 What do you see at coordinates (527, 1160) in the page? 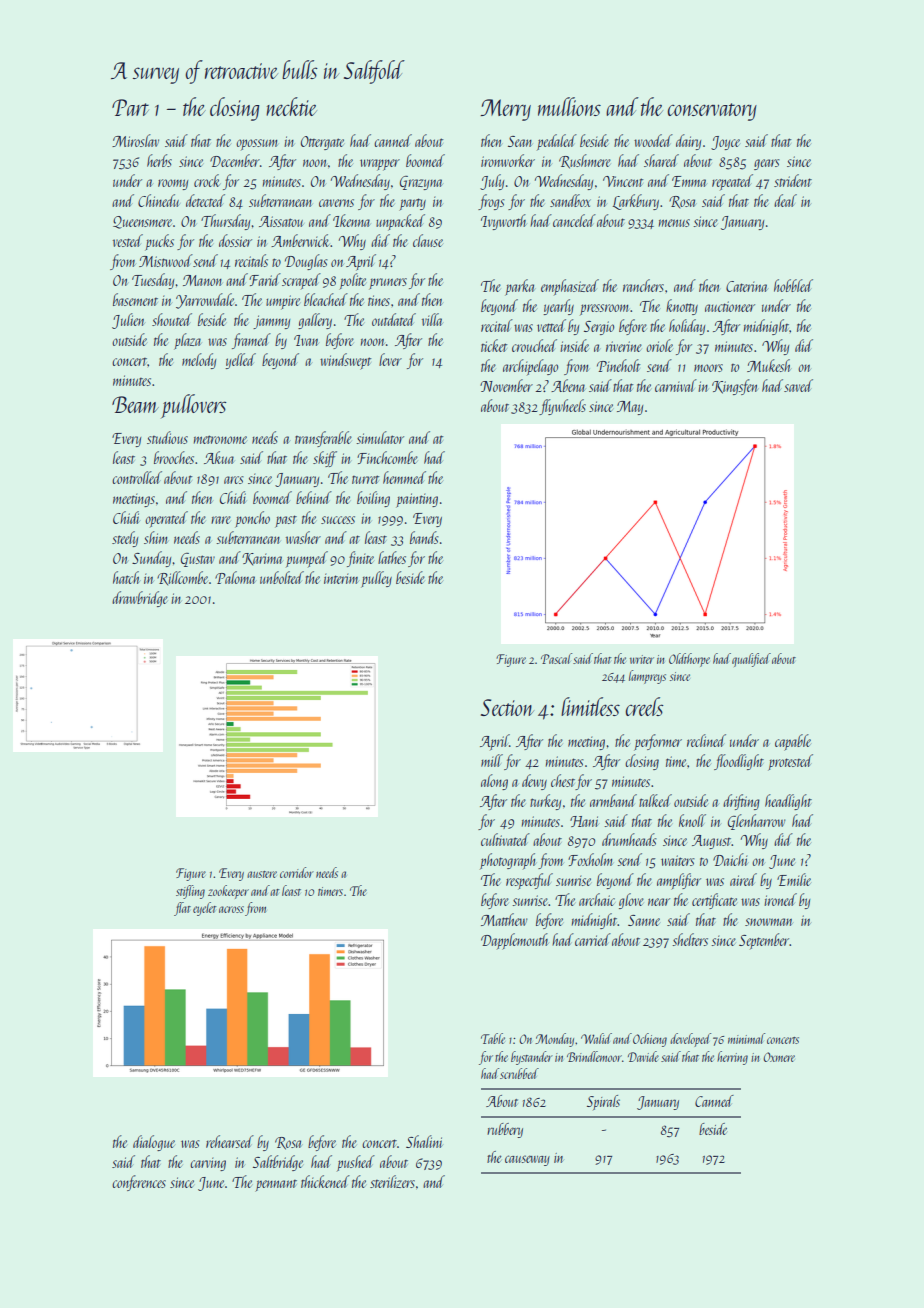
I see `causeway` at bounding box center [527, 1160].
